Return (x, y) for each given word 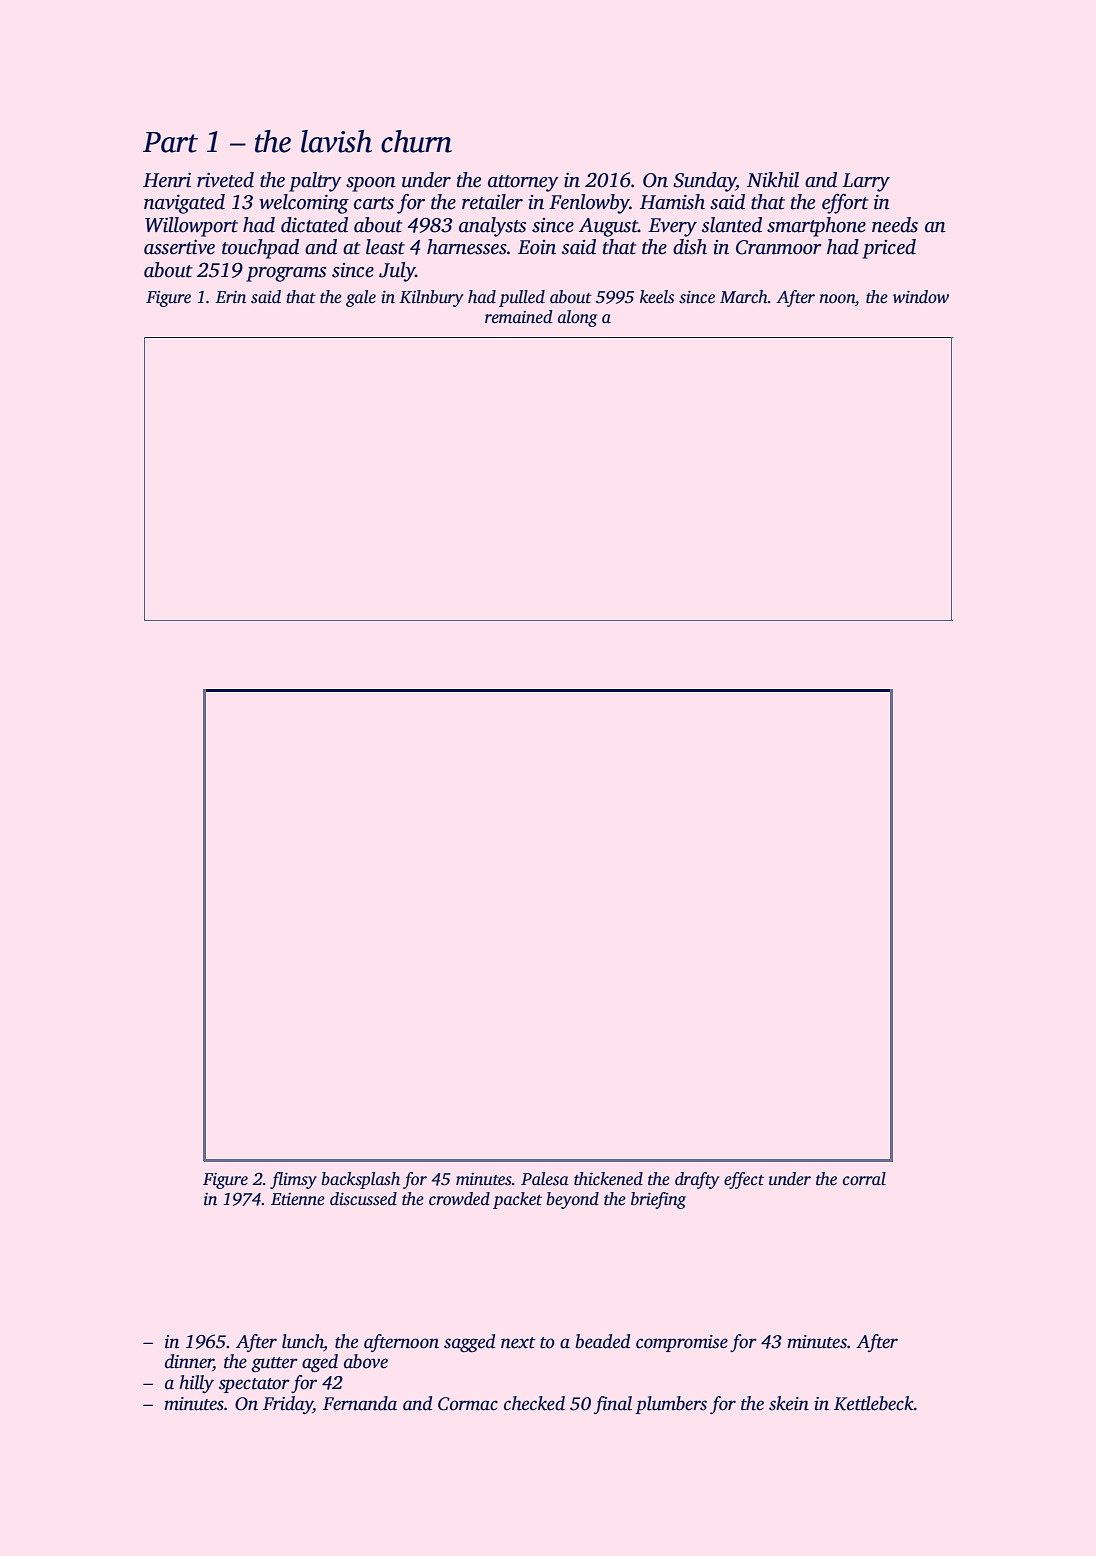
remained (519, 317)
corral (864, 1179)
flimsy (293, 1180)
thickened (608, 1179)
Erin (231, 297)
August (608, 227)
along (577, 318)
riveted (225, 180)
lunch (303, 1341)
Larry (866, 182)
